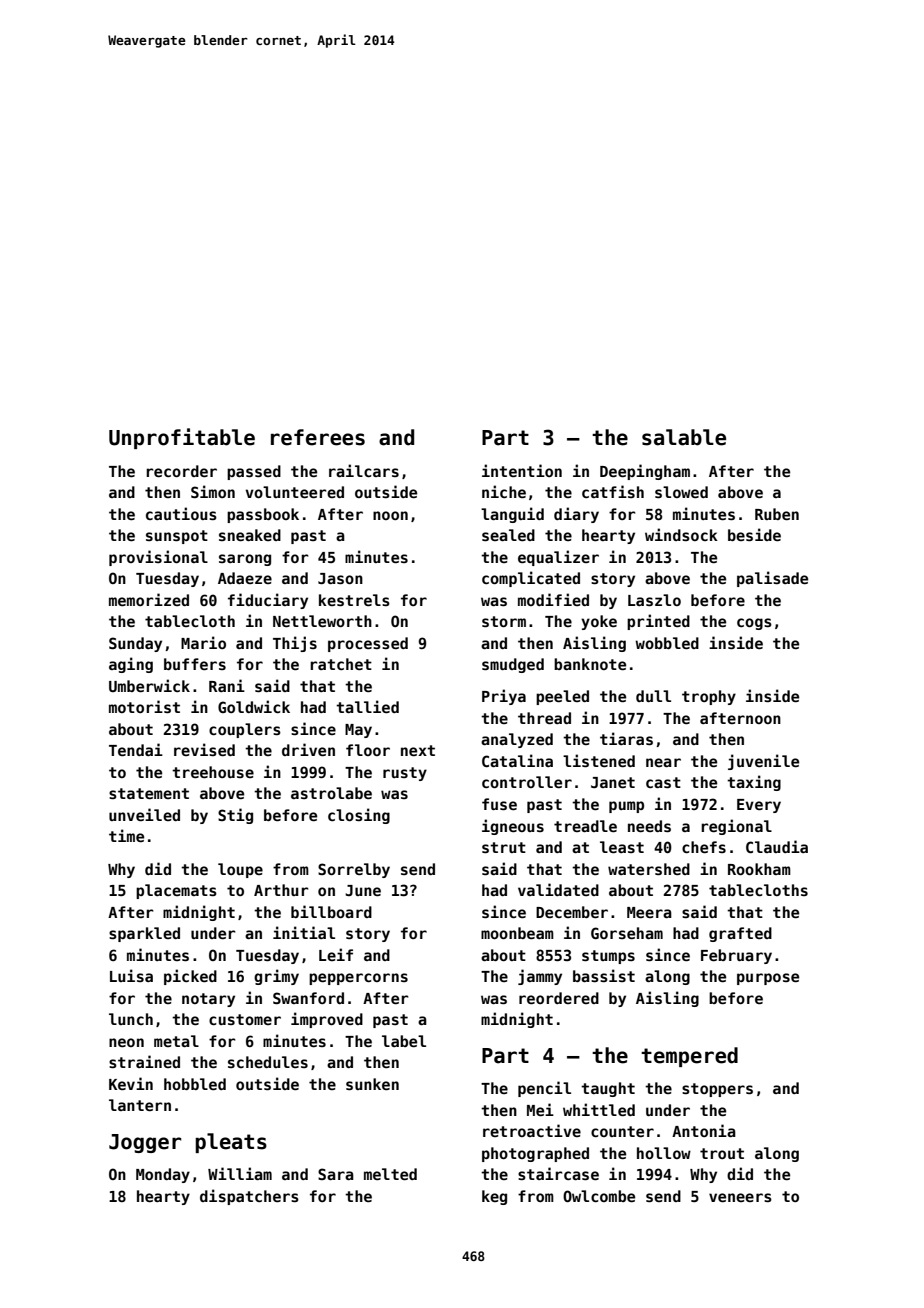 This screenshot has height=1308, width=924. Describe the element at coordinates (368, 644) in the screenshot. I see `processed` at that location.
